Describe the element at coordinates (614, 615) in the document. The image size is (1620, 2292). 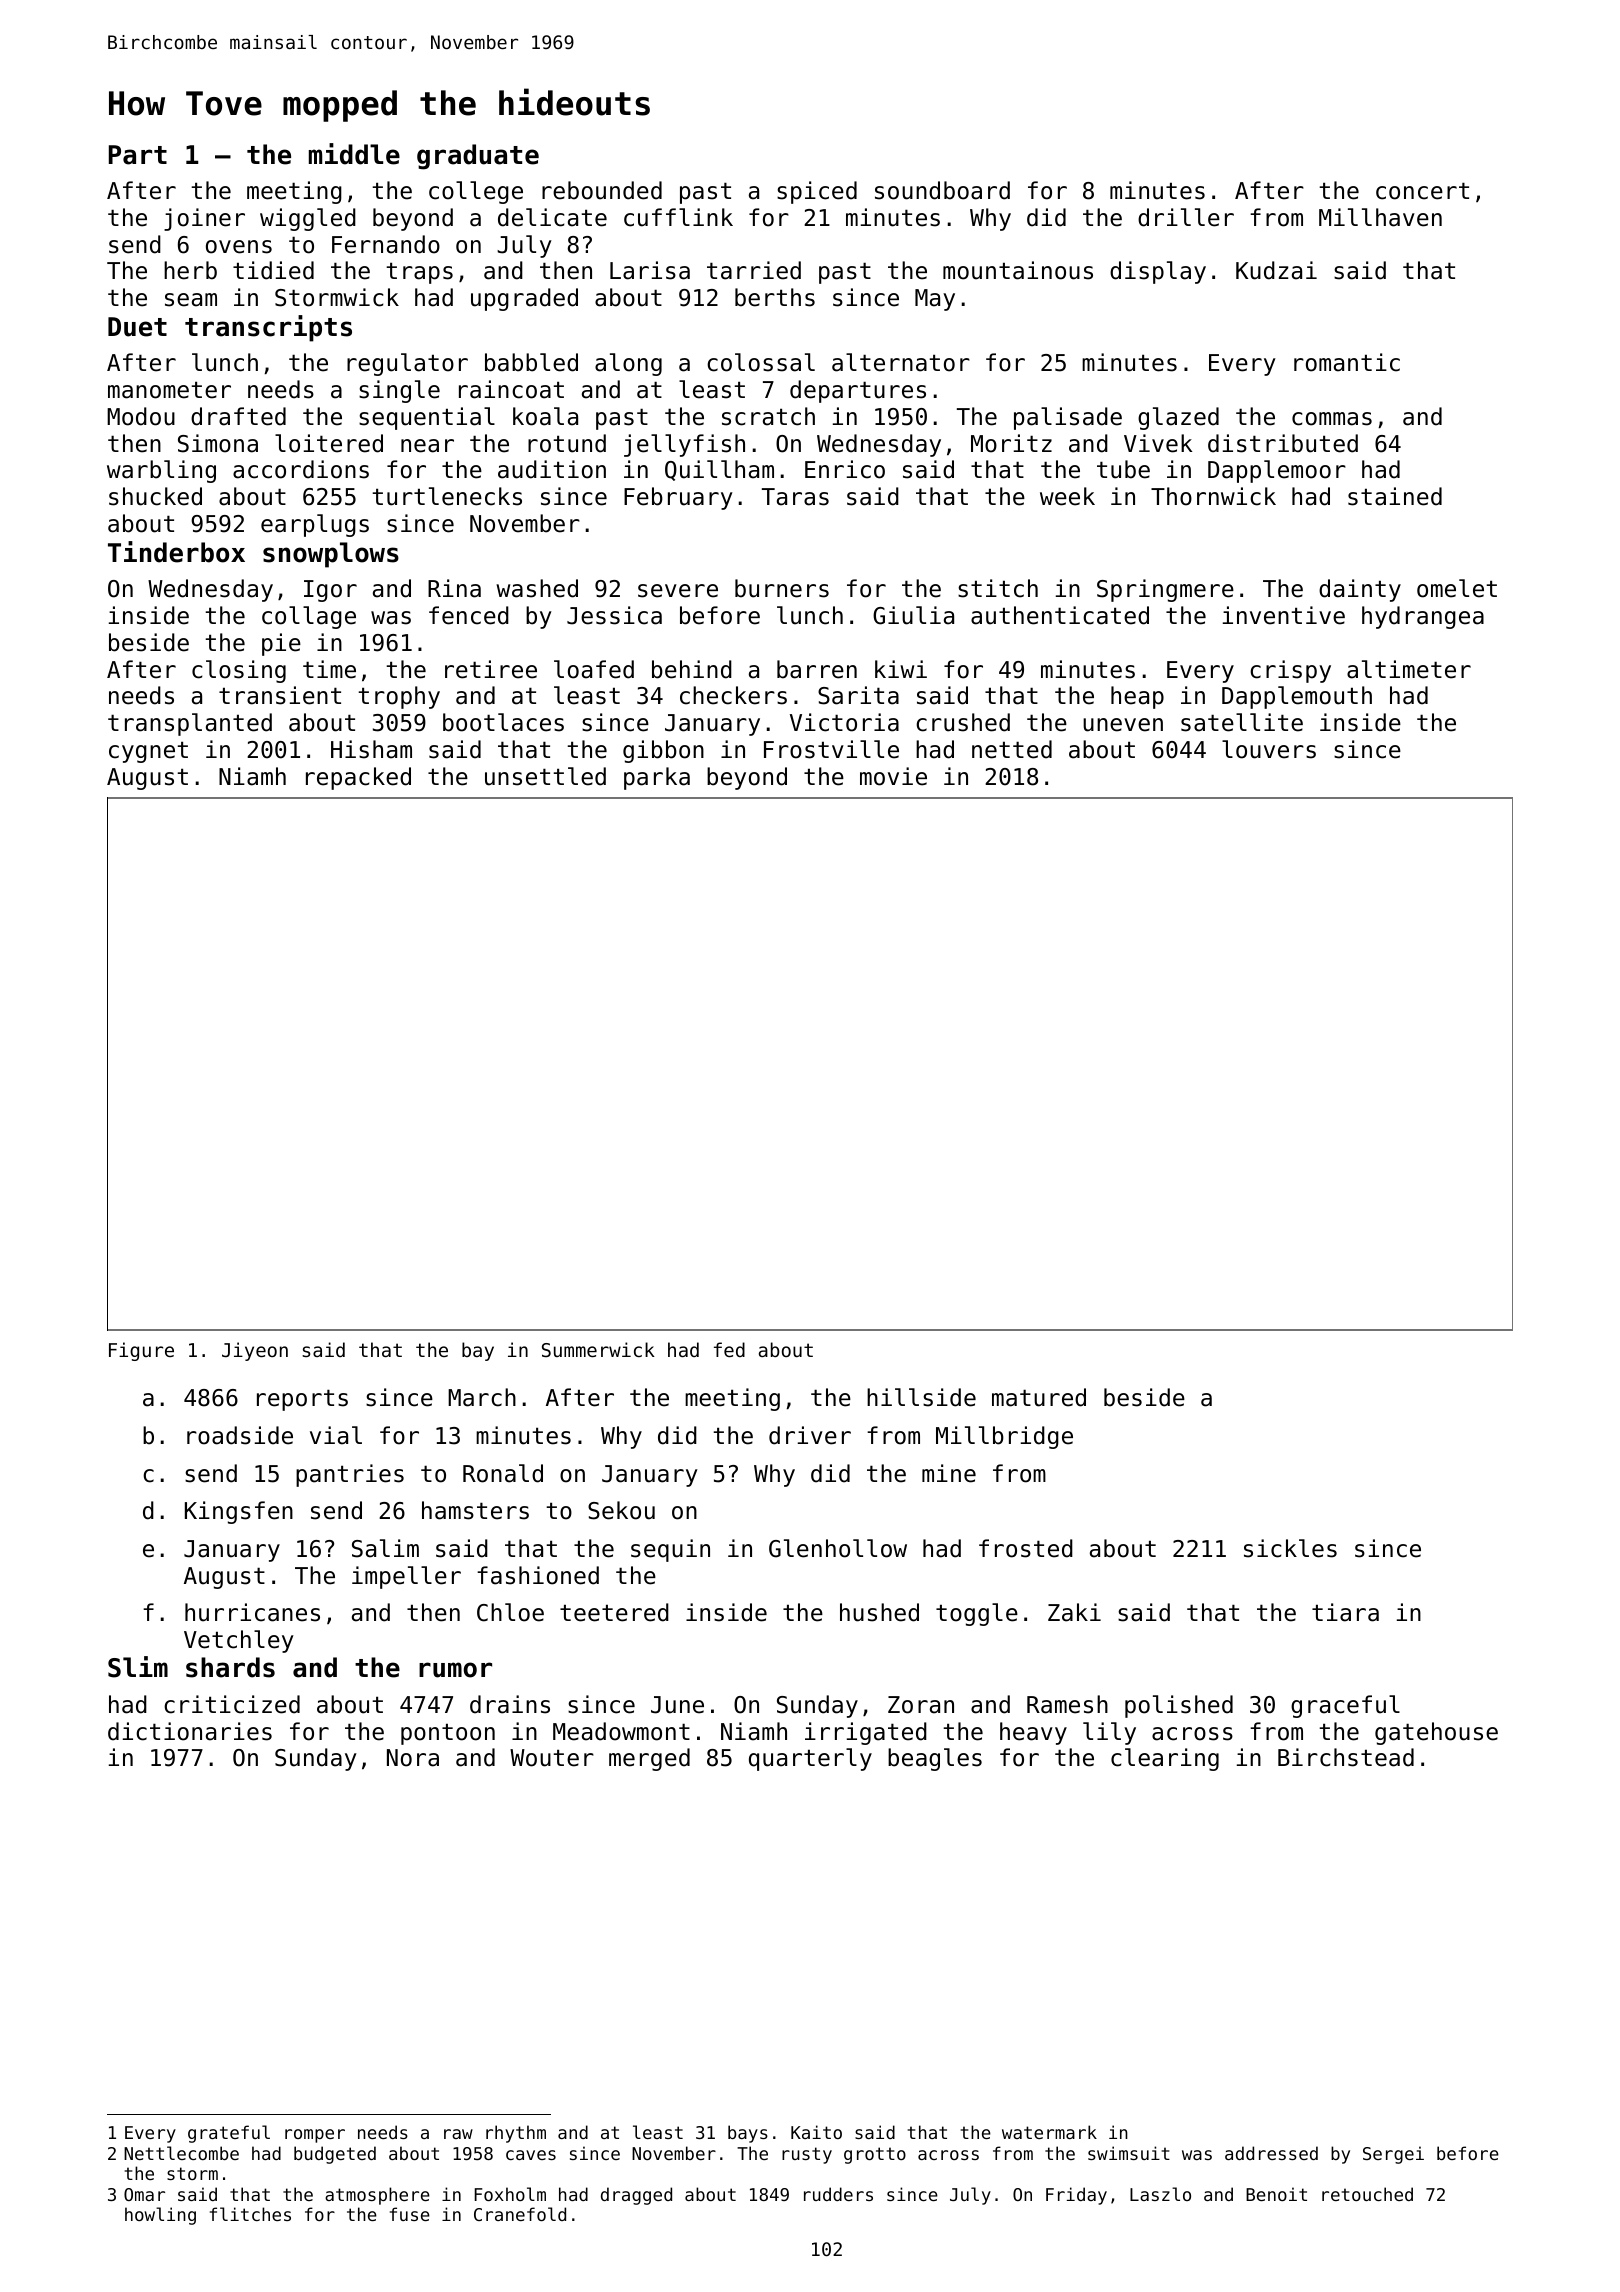
I see `Jessica` at that location.
